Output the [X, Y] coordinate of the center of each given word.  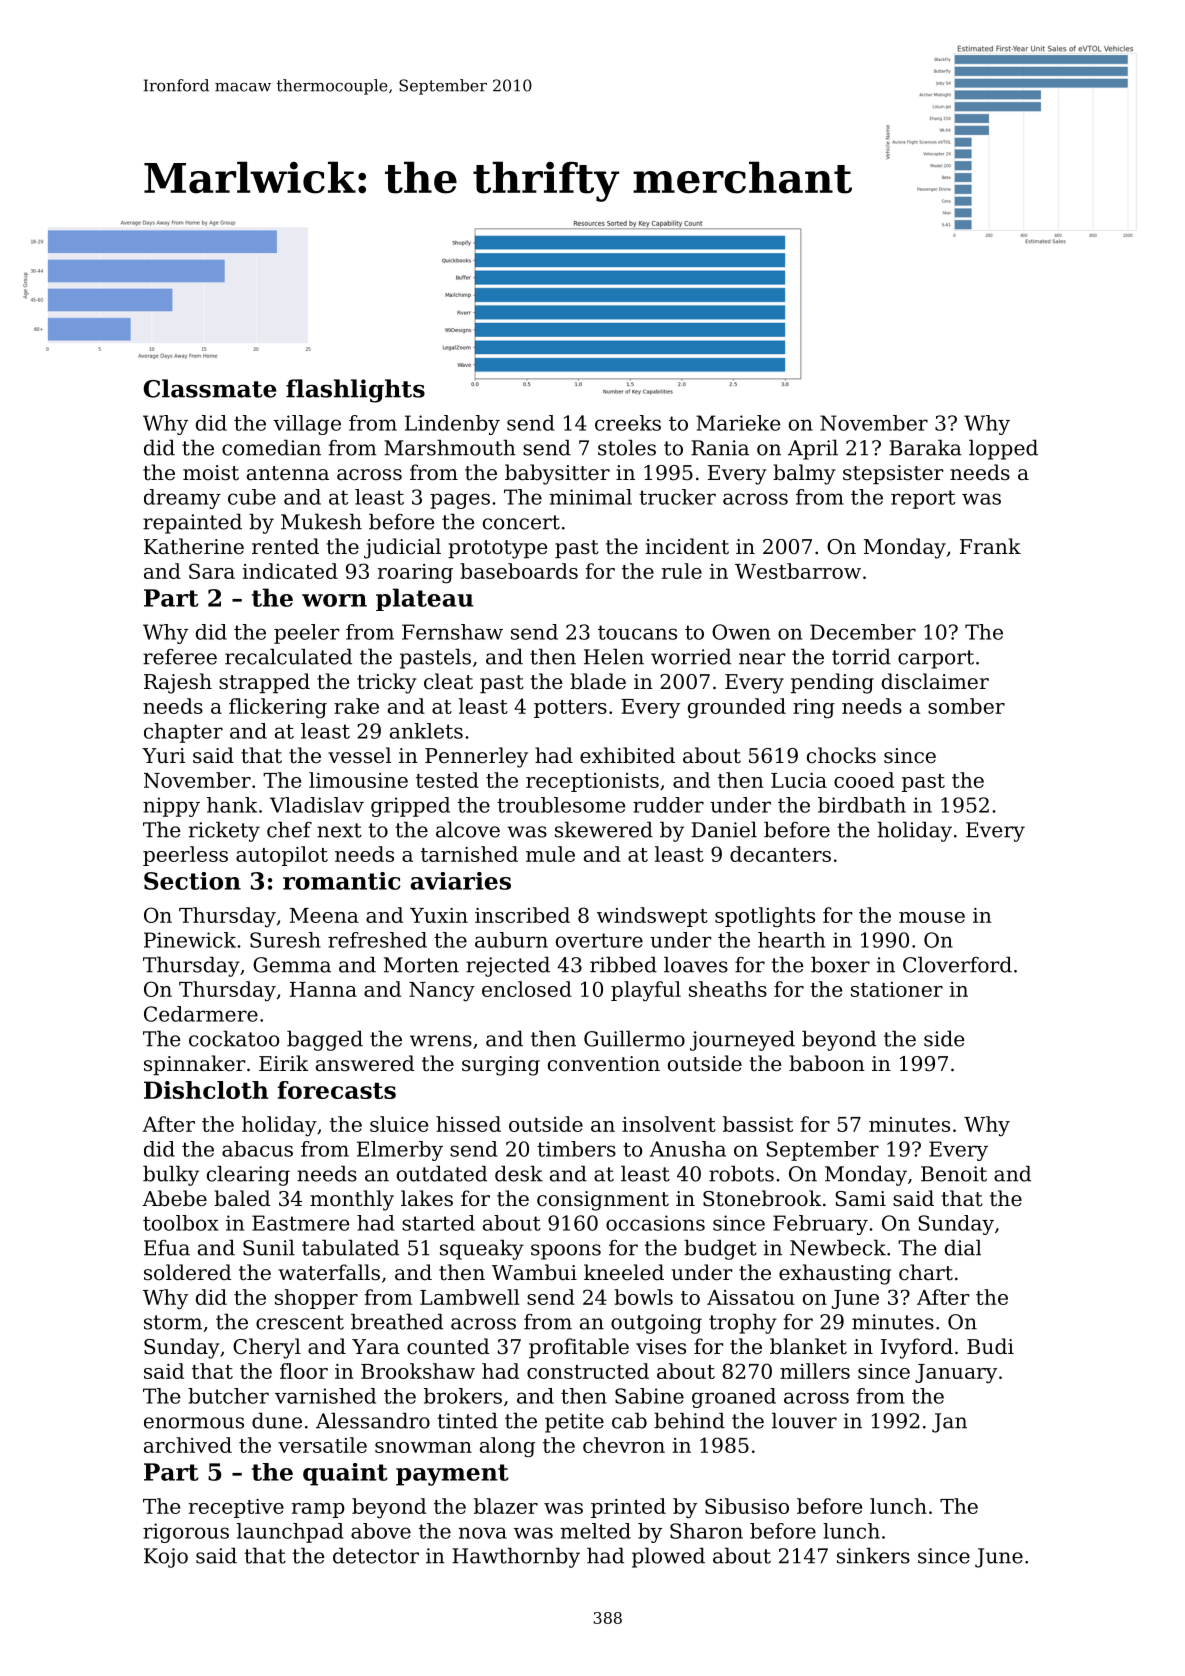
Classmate [210, 388]
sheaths [728, 989]
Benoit [954, 1174]
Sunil [269, 1247]
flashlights [355, 391]
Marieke [738, 423]
